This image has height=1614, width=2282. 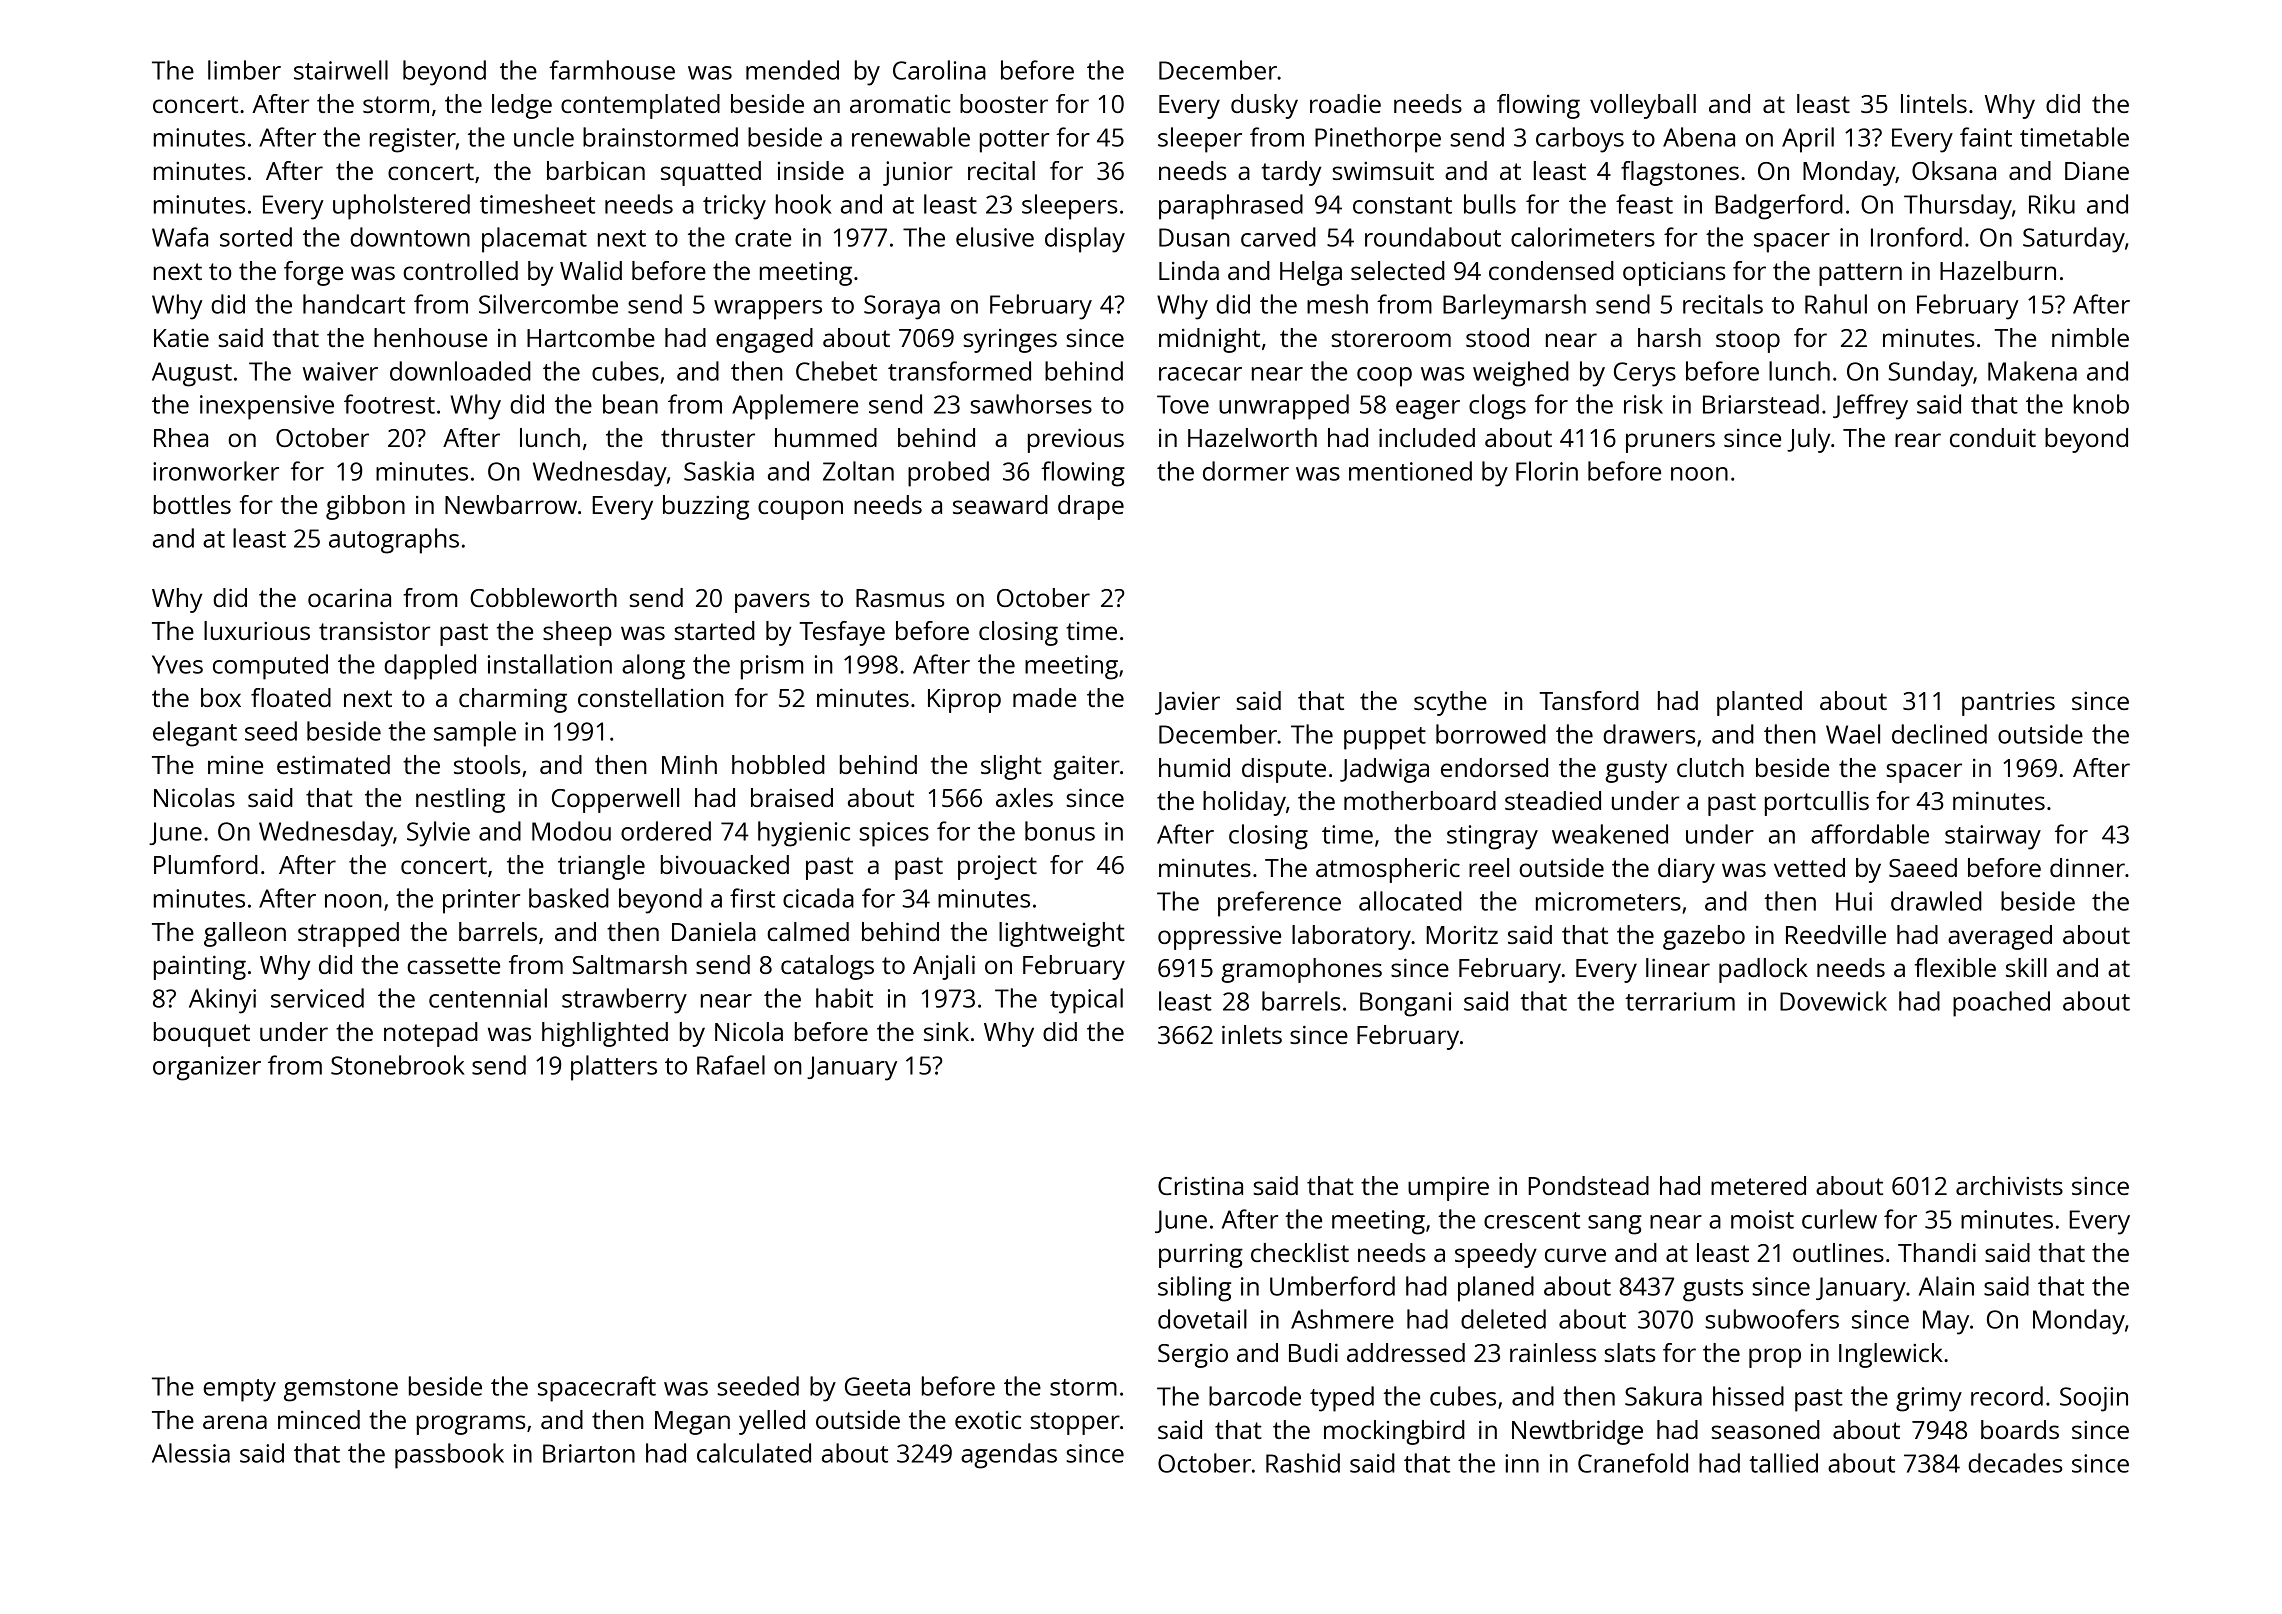 What do you see at coordinates (1420, 800) in the image?
I see `motherboard` at bounding box center [1420, 800].
